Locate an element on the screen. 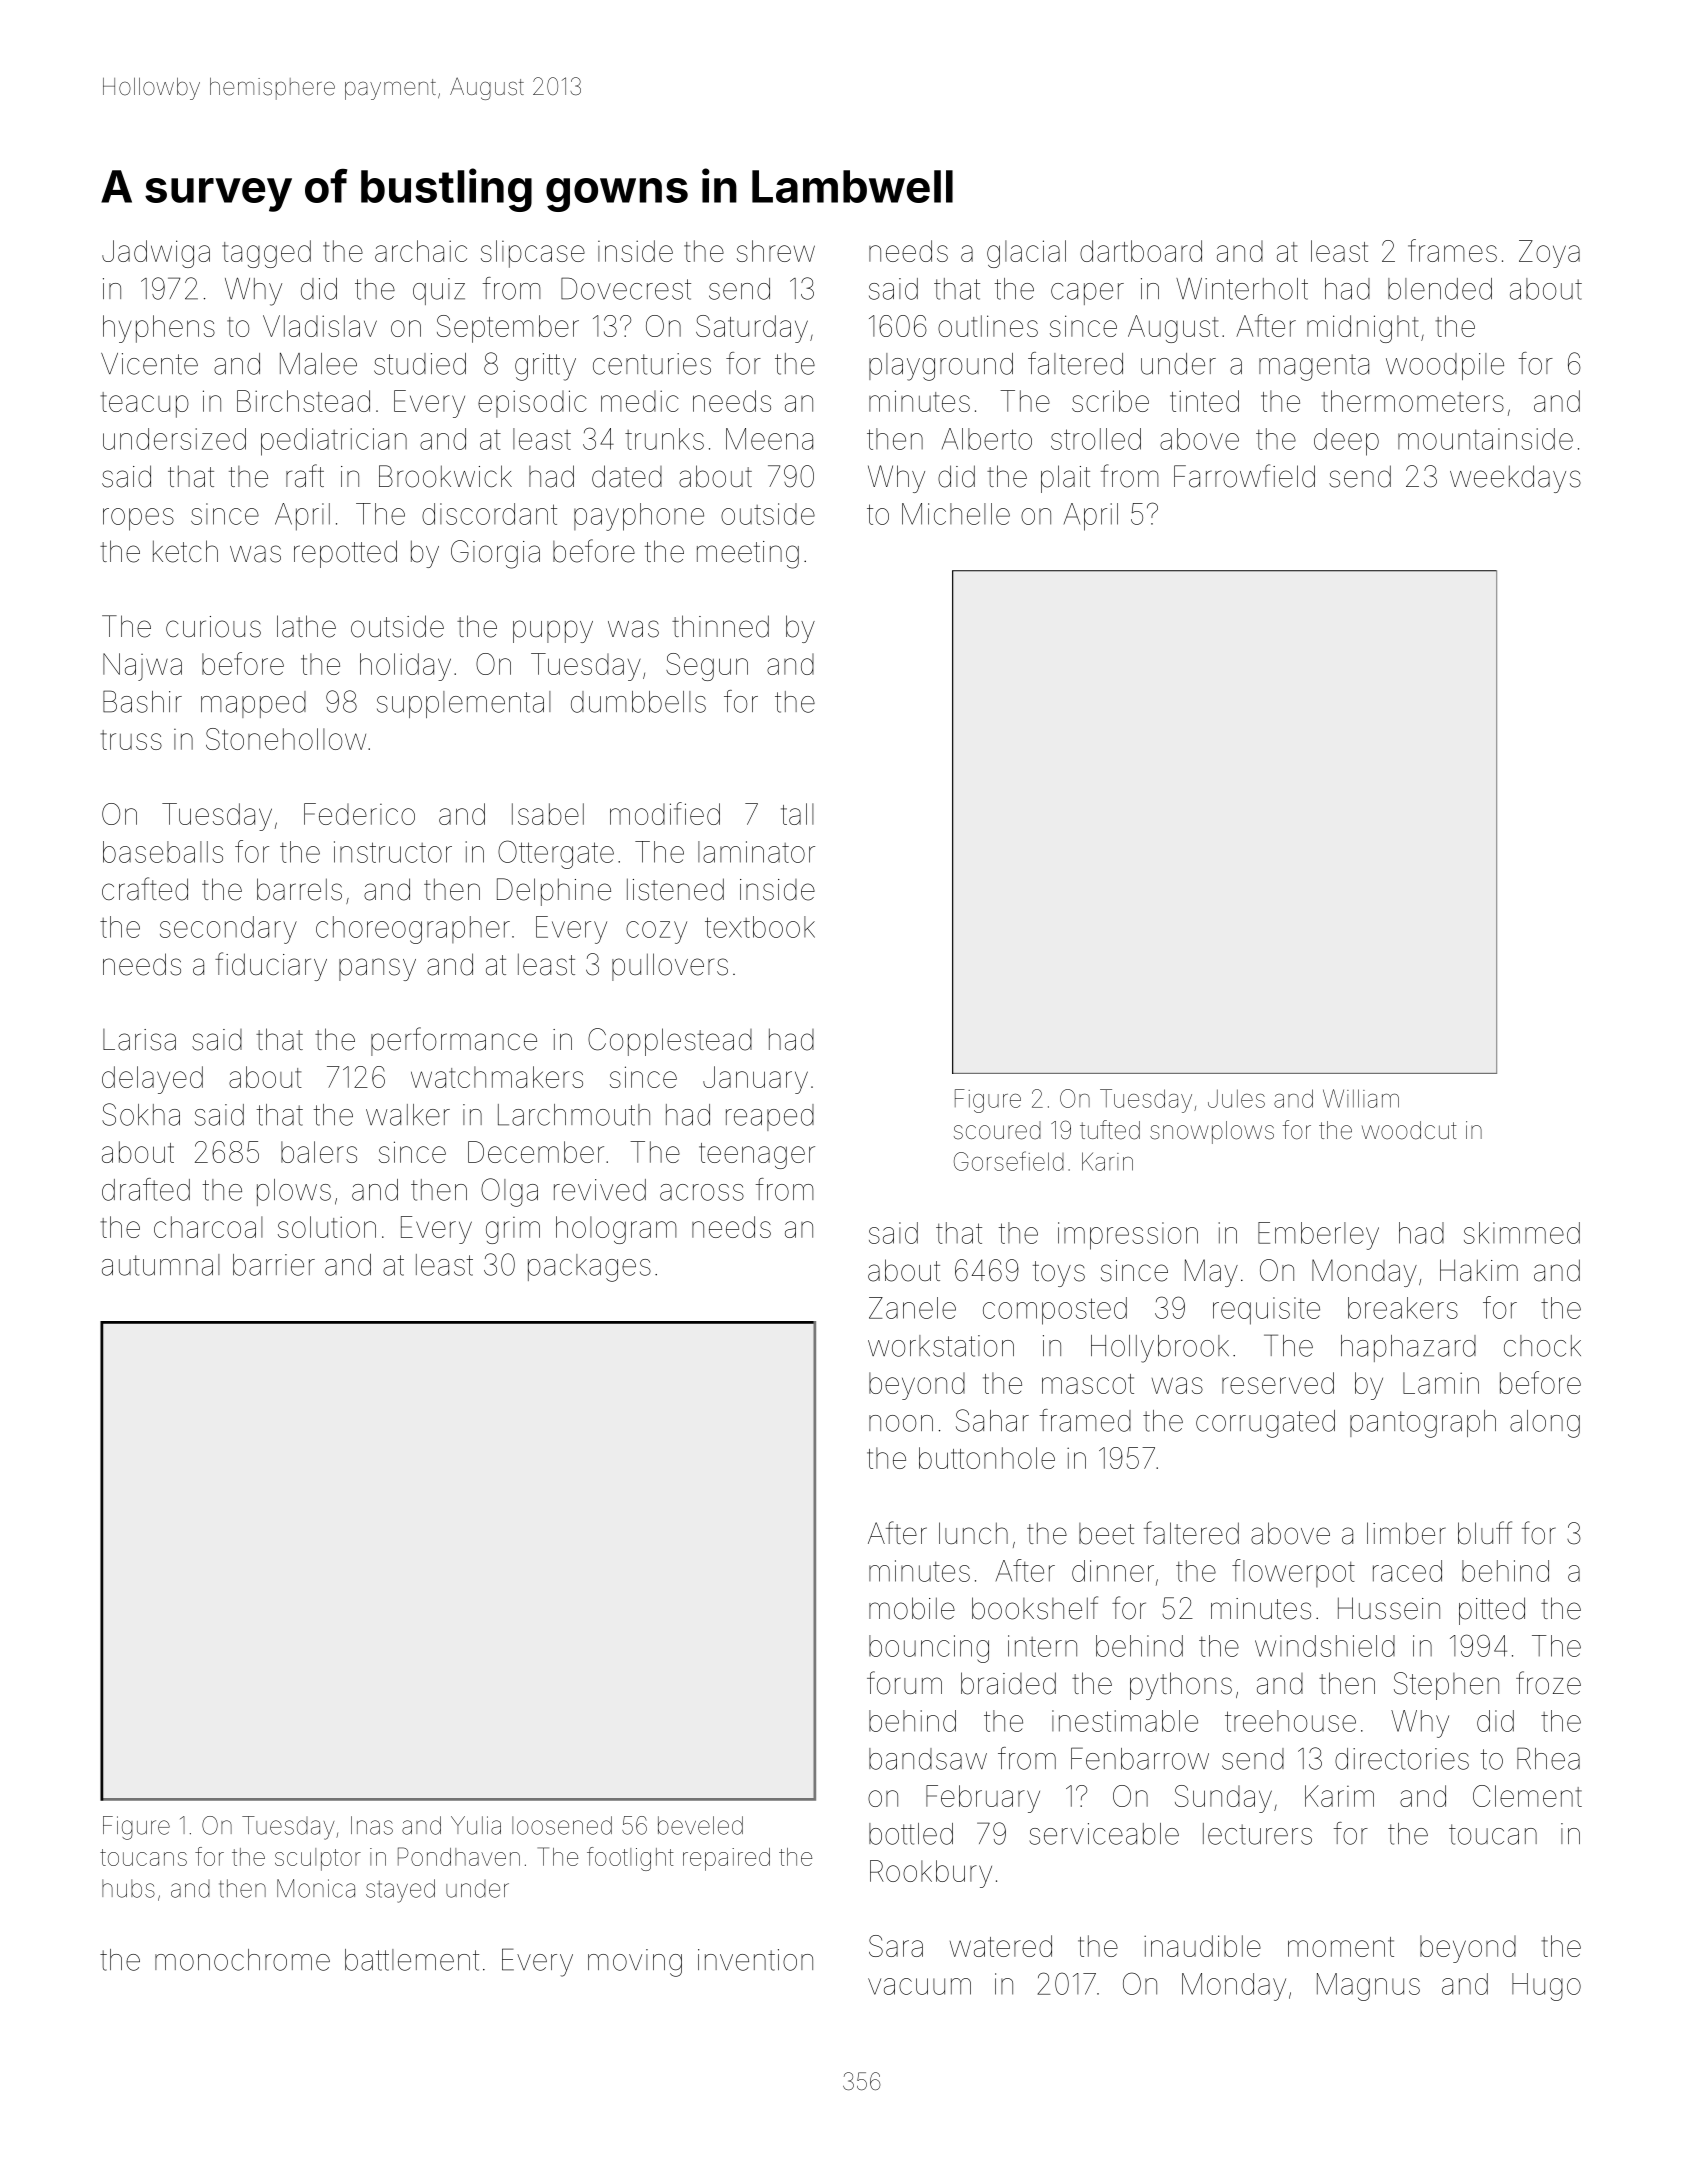  packages is located at coordinates (589, 1268).
